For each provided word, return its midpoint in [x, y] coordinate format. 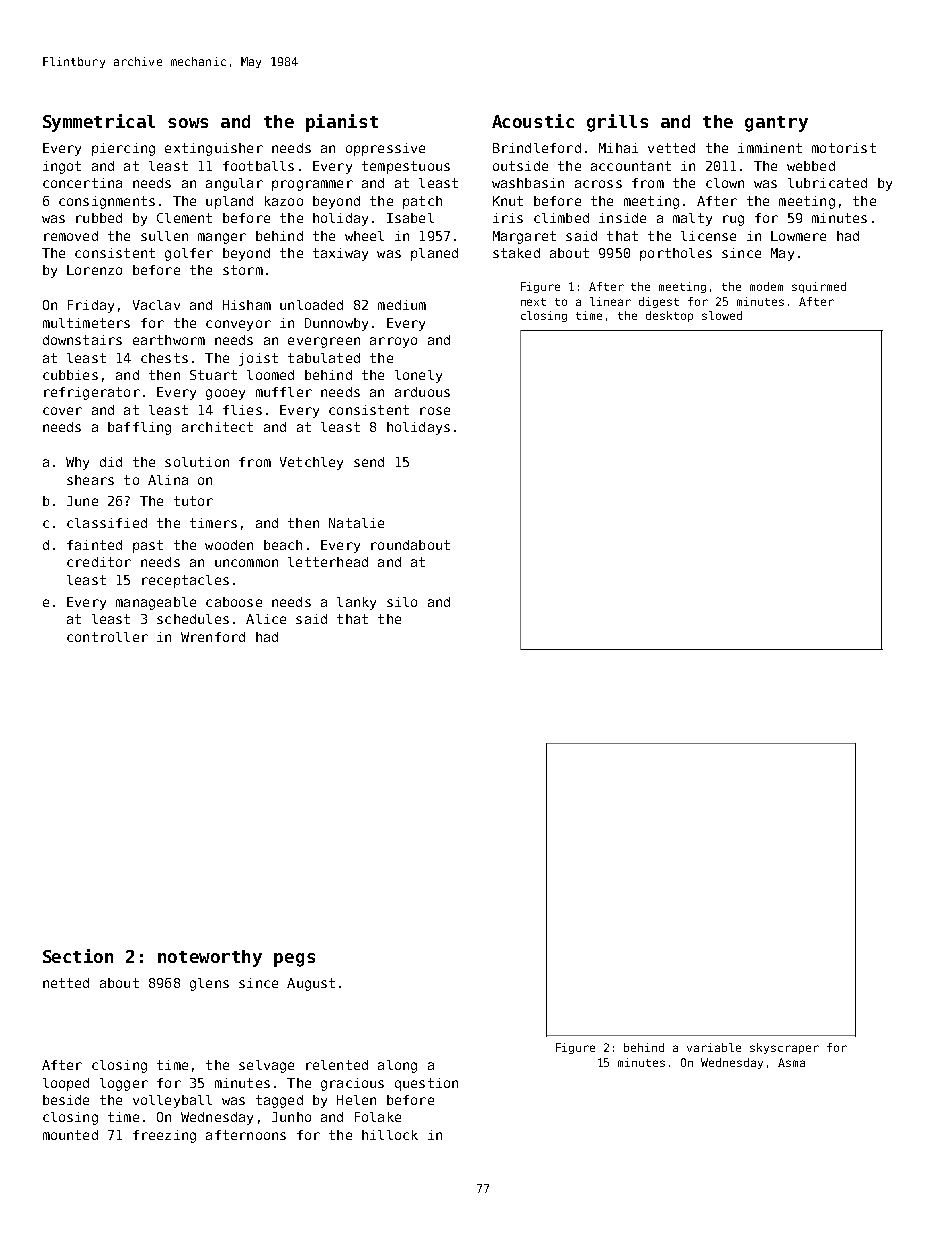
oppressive [385, 149]
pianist [342, 123]
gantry [776, 124]
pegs [294, 960]
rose [435, 411]
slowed [722, 315]
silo [402, 602]
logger [124, 1084]
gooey [225, 394]
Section [78, 956]
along [397, 1066]
